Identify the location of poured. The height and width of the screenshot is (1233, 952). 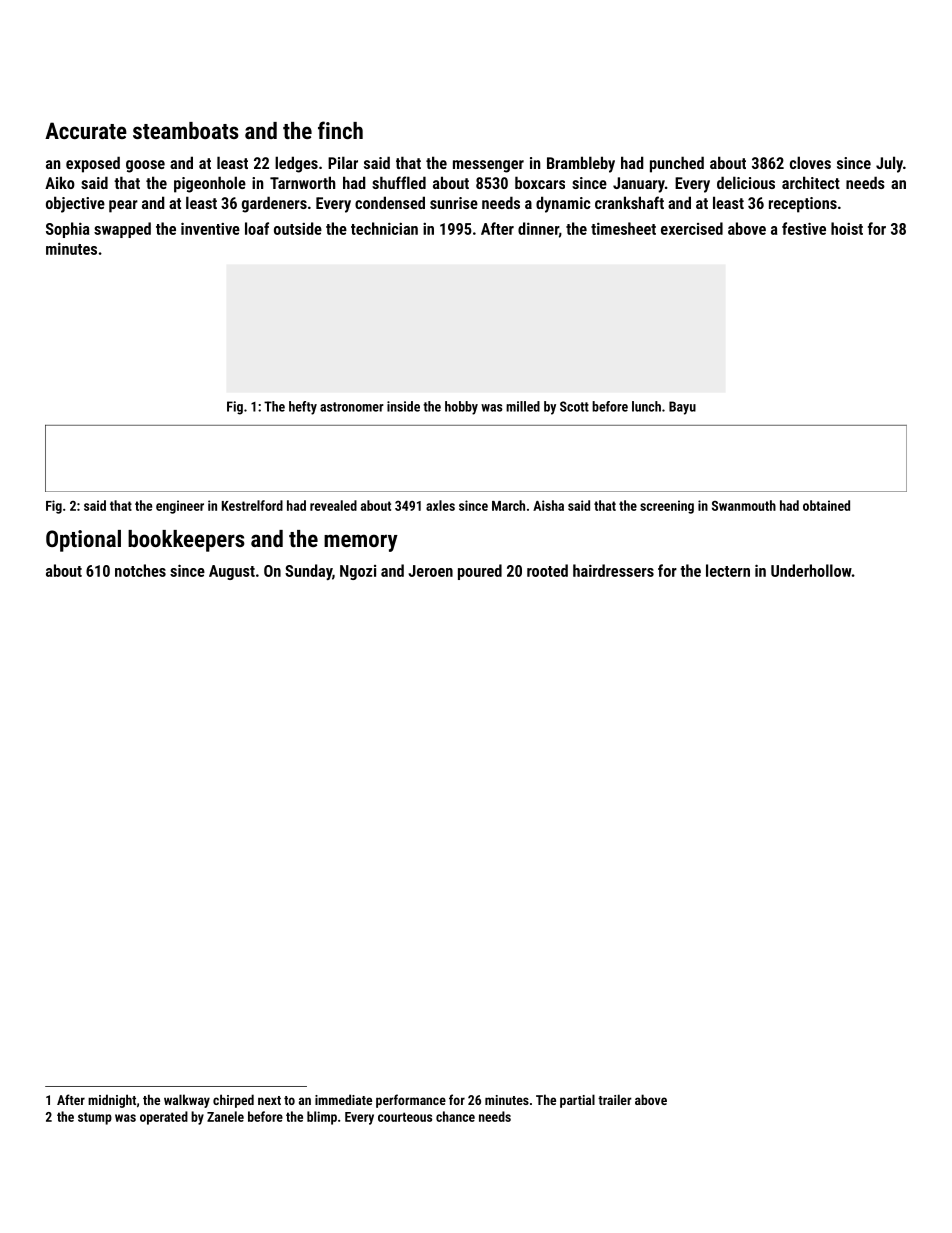
(480, 572).
